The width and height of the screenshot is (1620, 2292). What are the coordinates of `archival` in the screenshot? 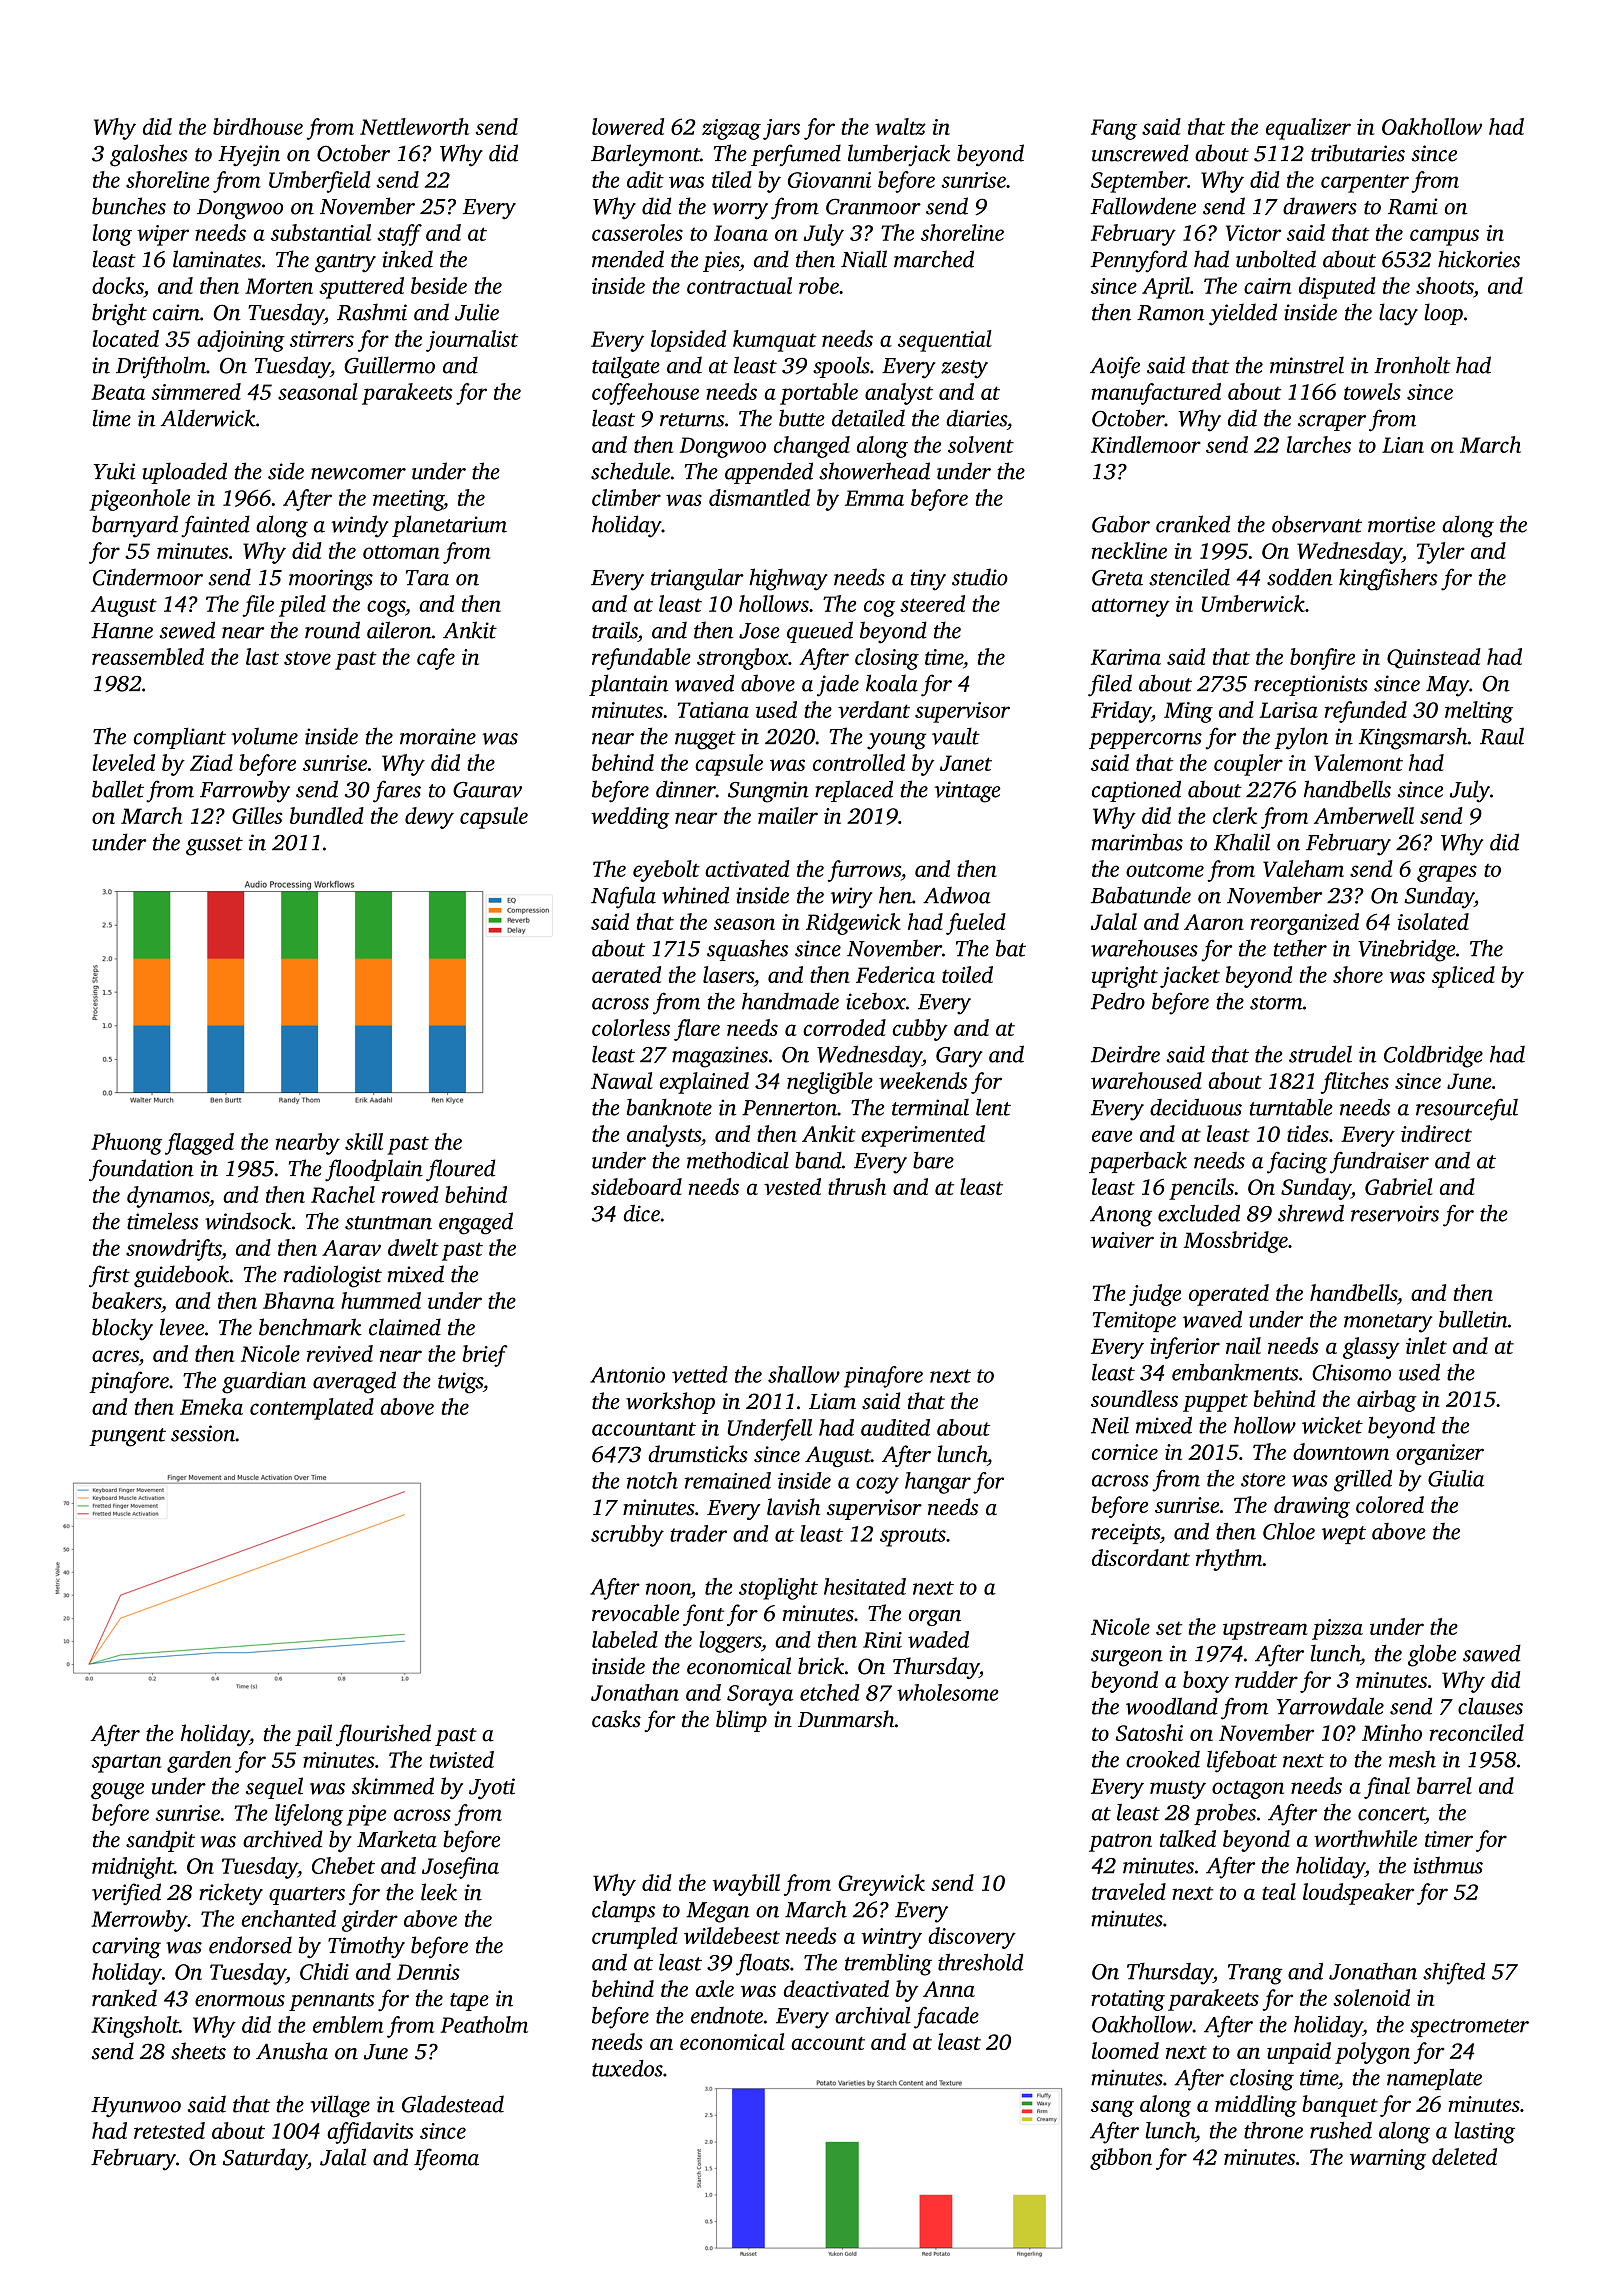 It's located at (873, 2015).
